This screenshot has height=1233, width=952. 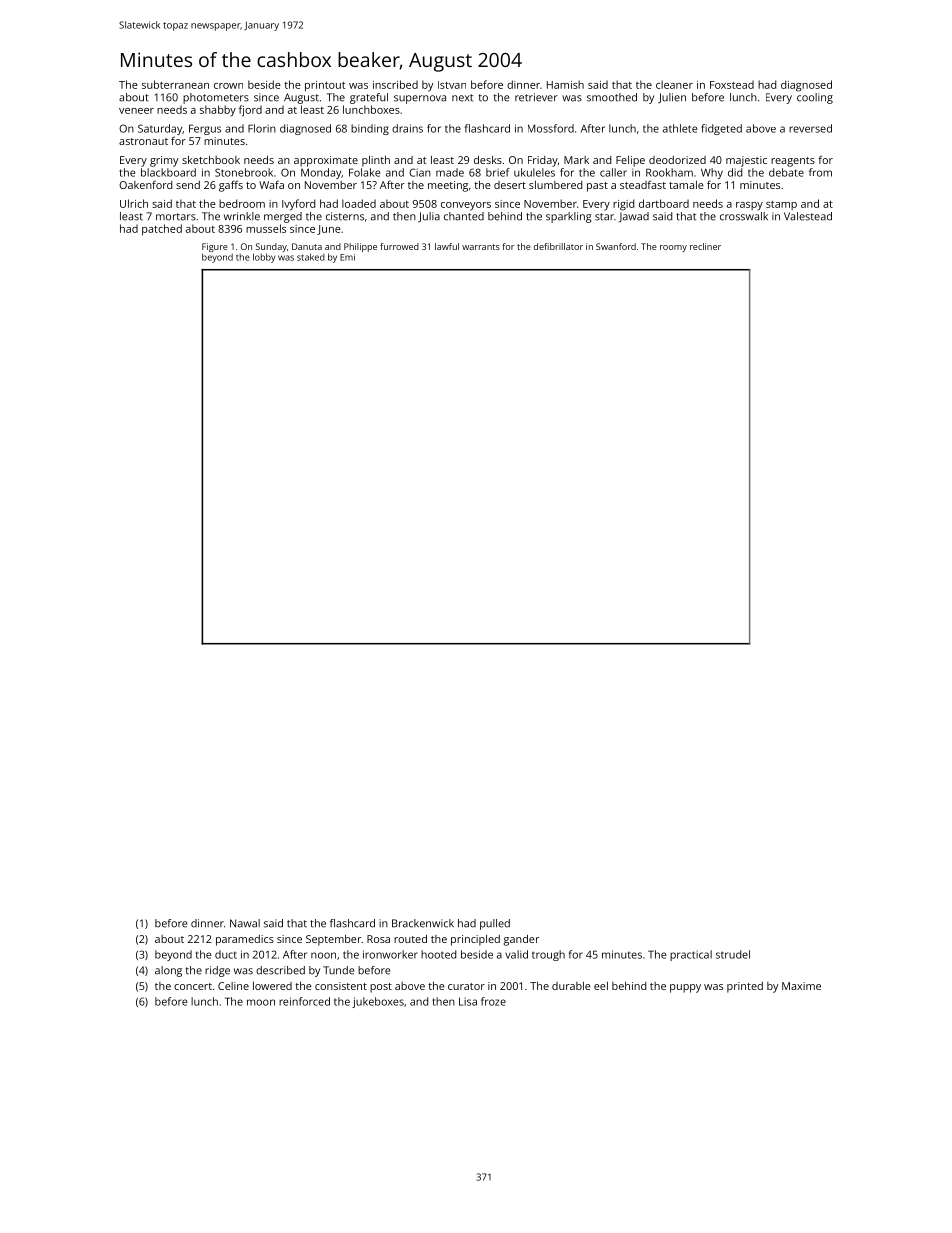 I want to click on moon, so click(x=261, y=1002).
